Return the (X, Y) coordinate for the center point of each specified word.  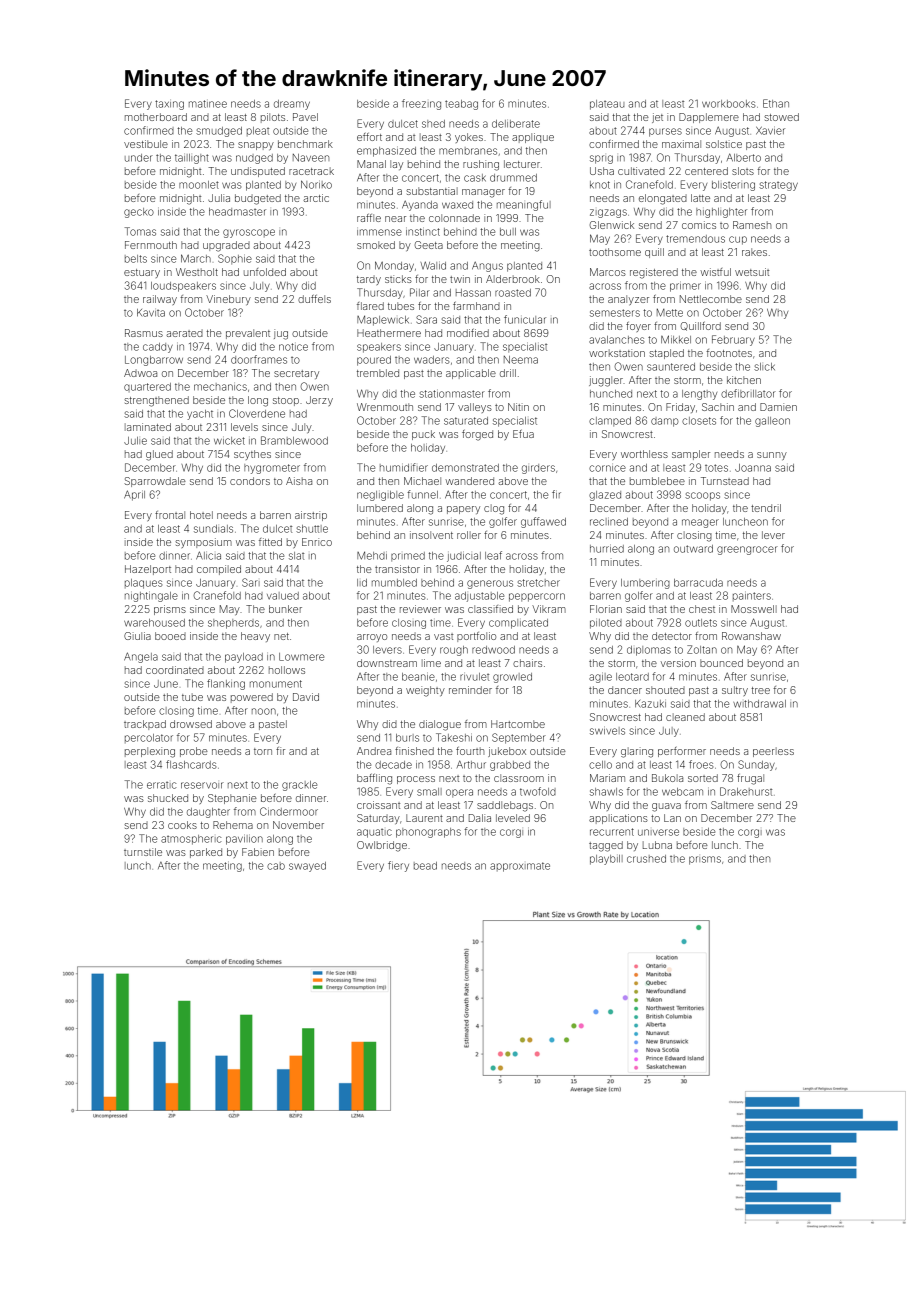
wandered (469, 481)
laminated (148, 427)
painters (752, 596)
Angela (141, 657)
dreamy (292, 105)
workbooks (728, 104)
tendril (766, 508)
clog (494, 509)
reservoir (202, 785)
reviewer (420, 609)
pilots (273, 118)
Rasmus (144, 333)
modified (468, 333)
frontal (170, 515)
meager (700, 523)
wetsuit (752, 272)
